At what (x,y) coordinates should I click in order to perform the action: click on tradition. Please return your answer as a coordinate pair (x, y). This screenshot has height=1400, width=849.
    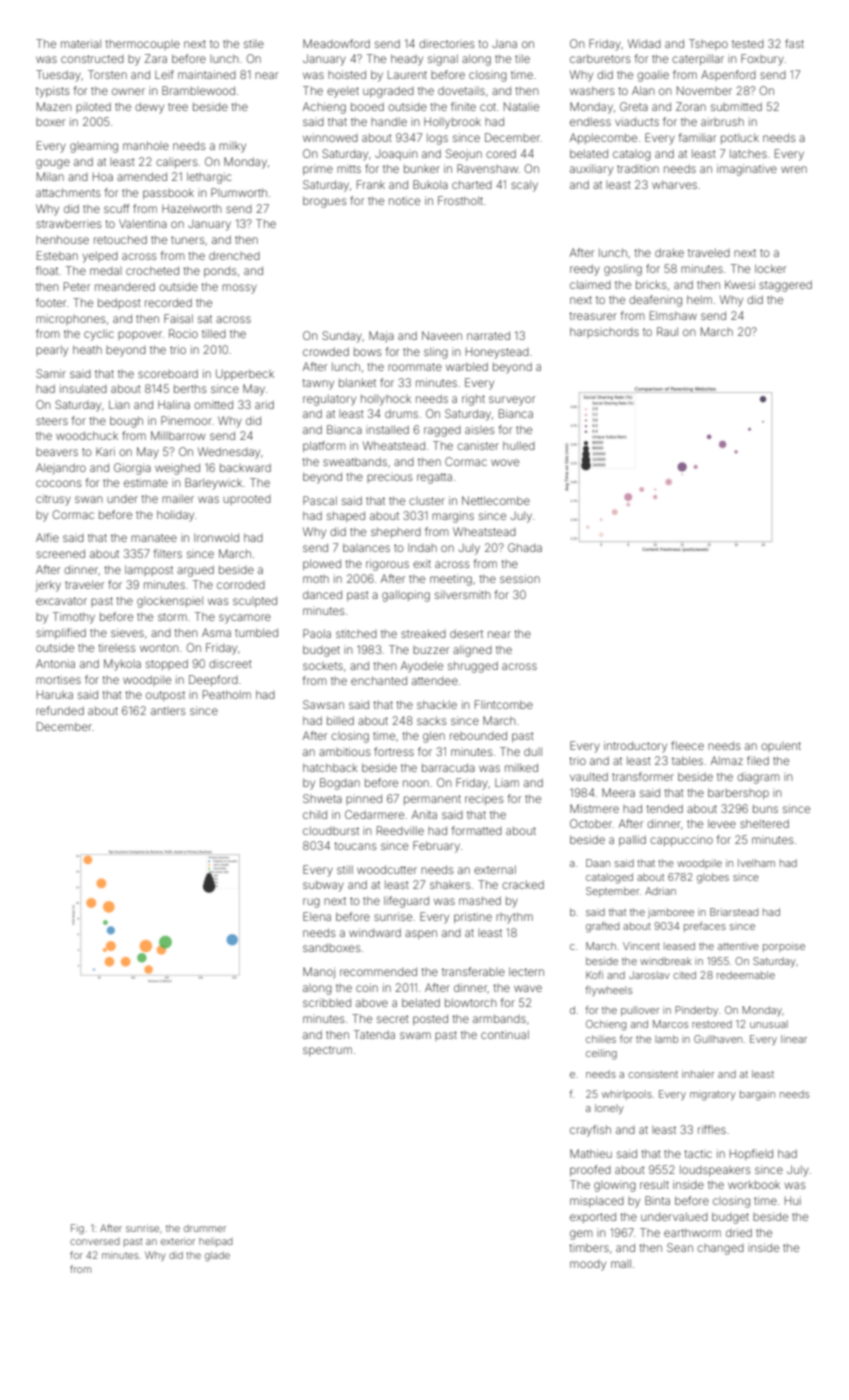
    Looking at the image, I should click on (638, 168).
